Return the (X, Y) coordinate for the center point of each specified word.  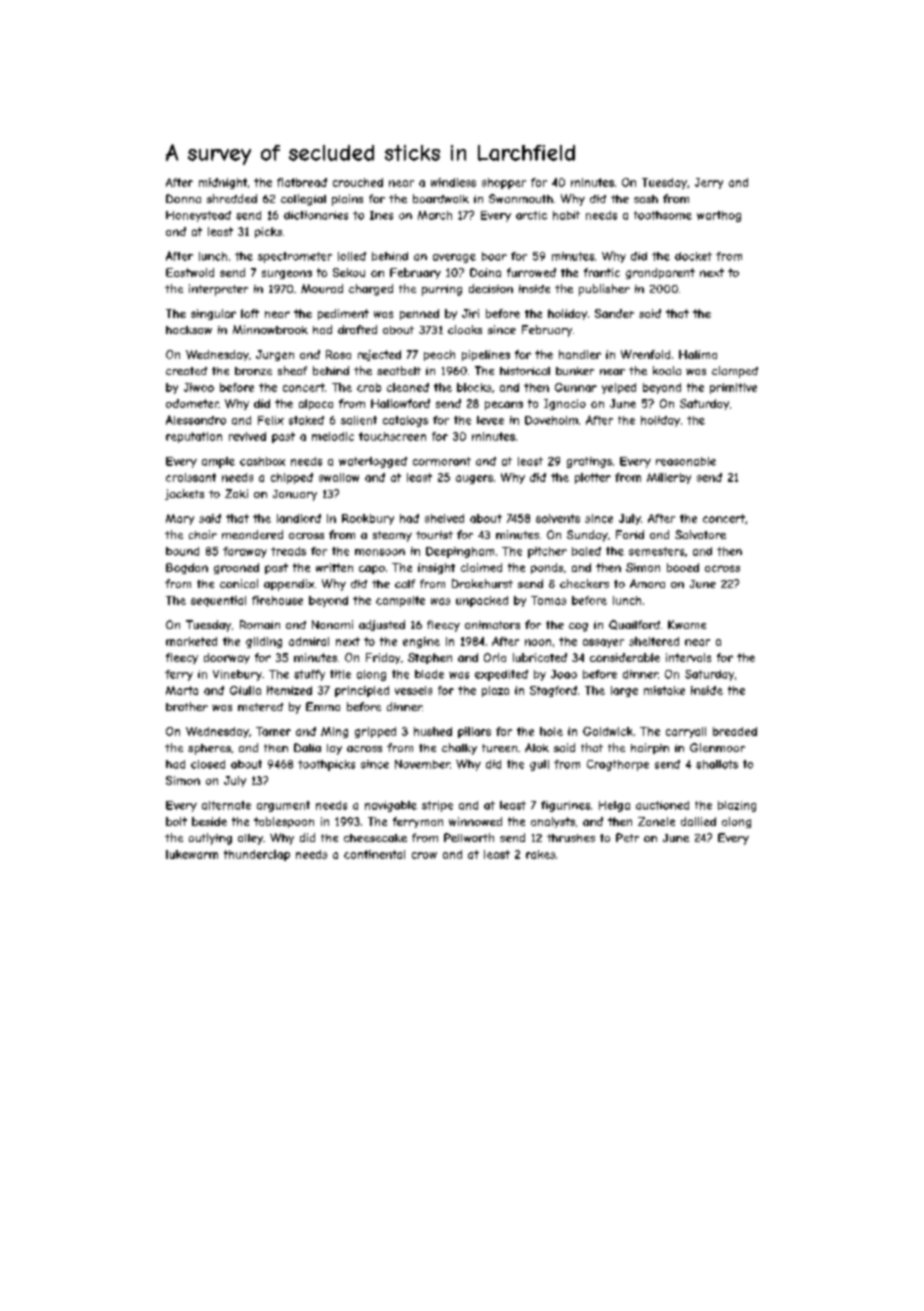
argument (283, 806)
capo (372, 569)
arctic (531, 215)
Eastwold (190, 272)
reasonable (686, 461)
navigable (391, 806)
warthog (719, 216)
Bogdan (187, 568)
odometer (192, 403)
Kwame (687, 624)
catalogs (405, 421)
